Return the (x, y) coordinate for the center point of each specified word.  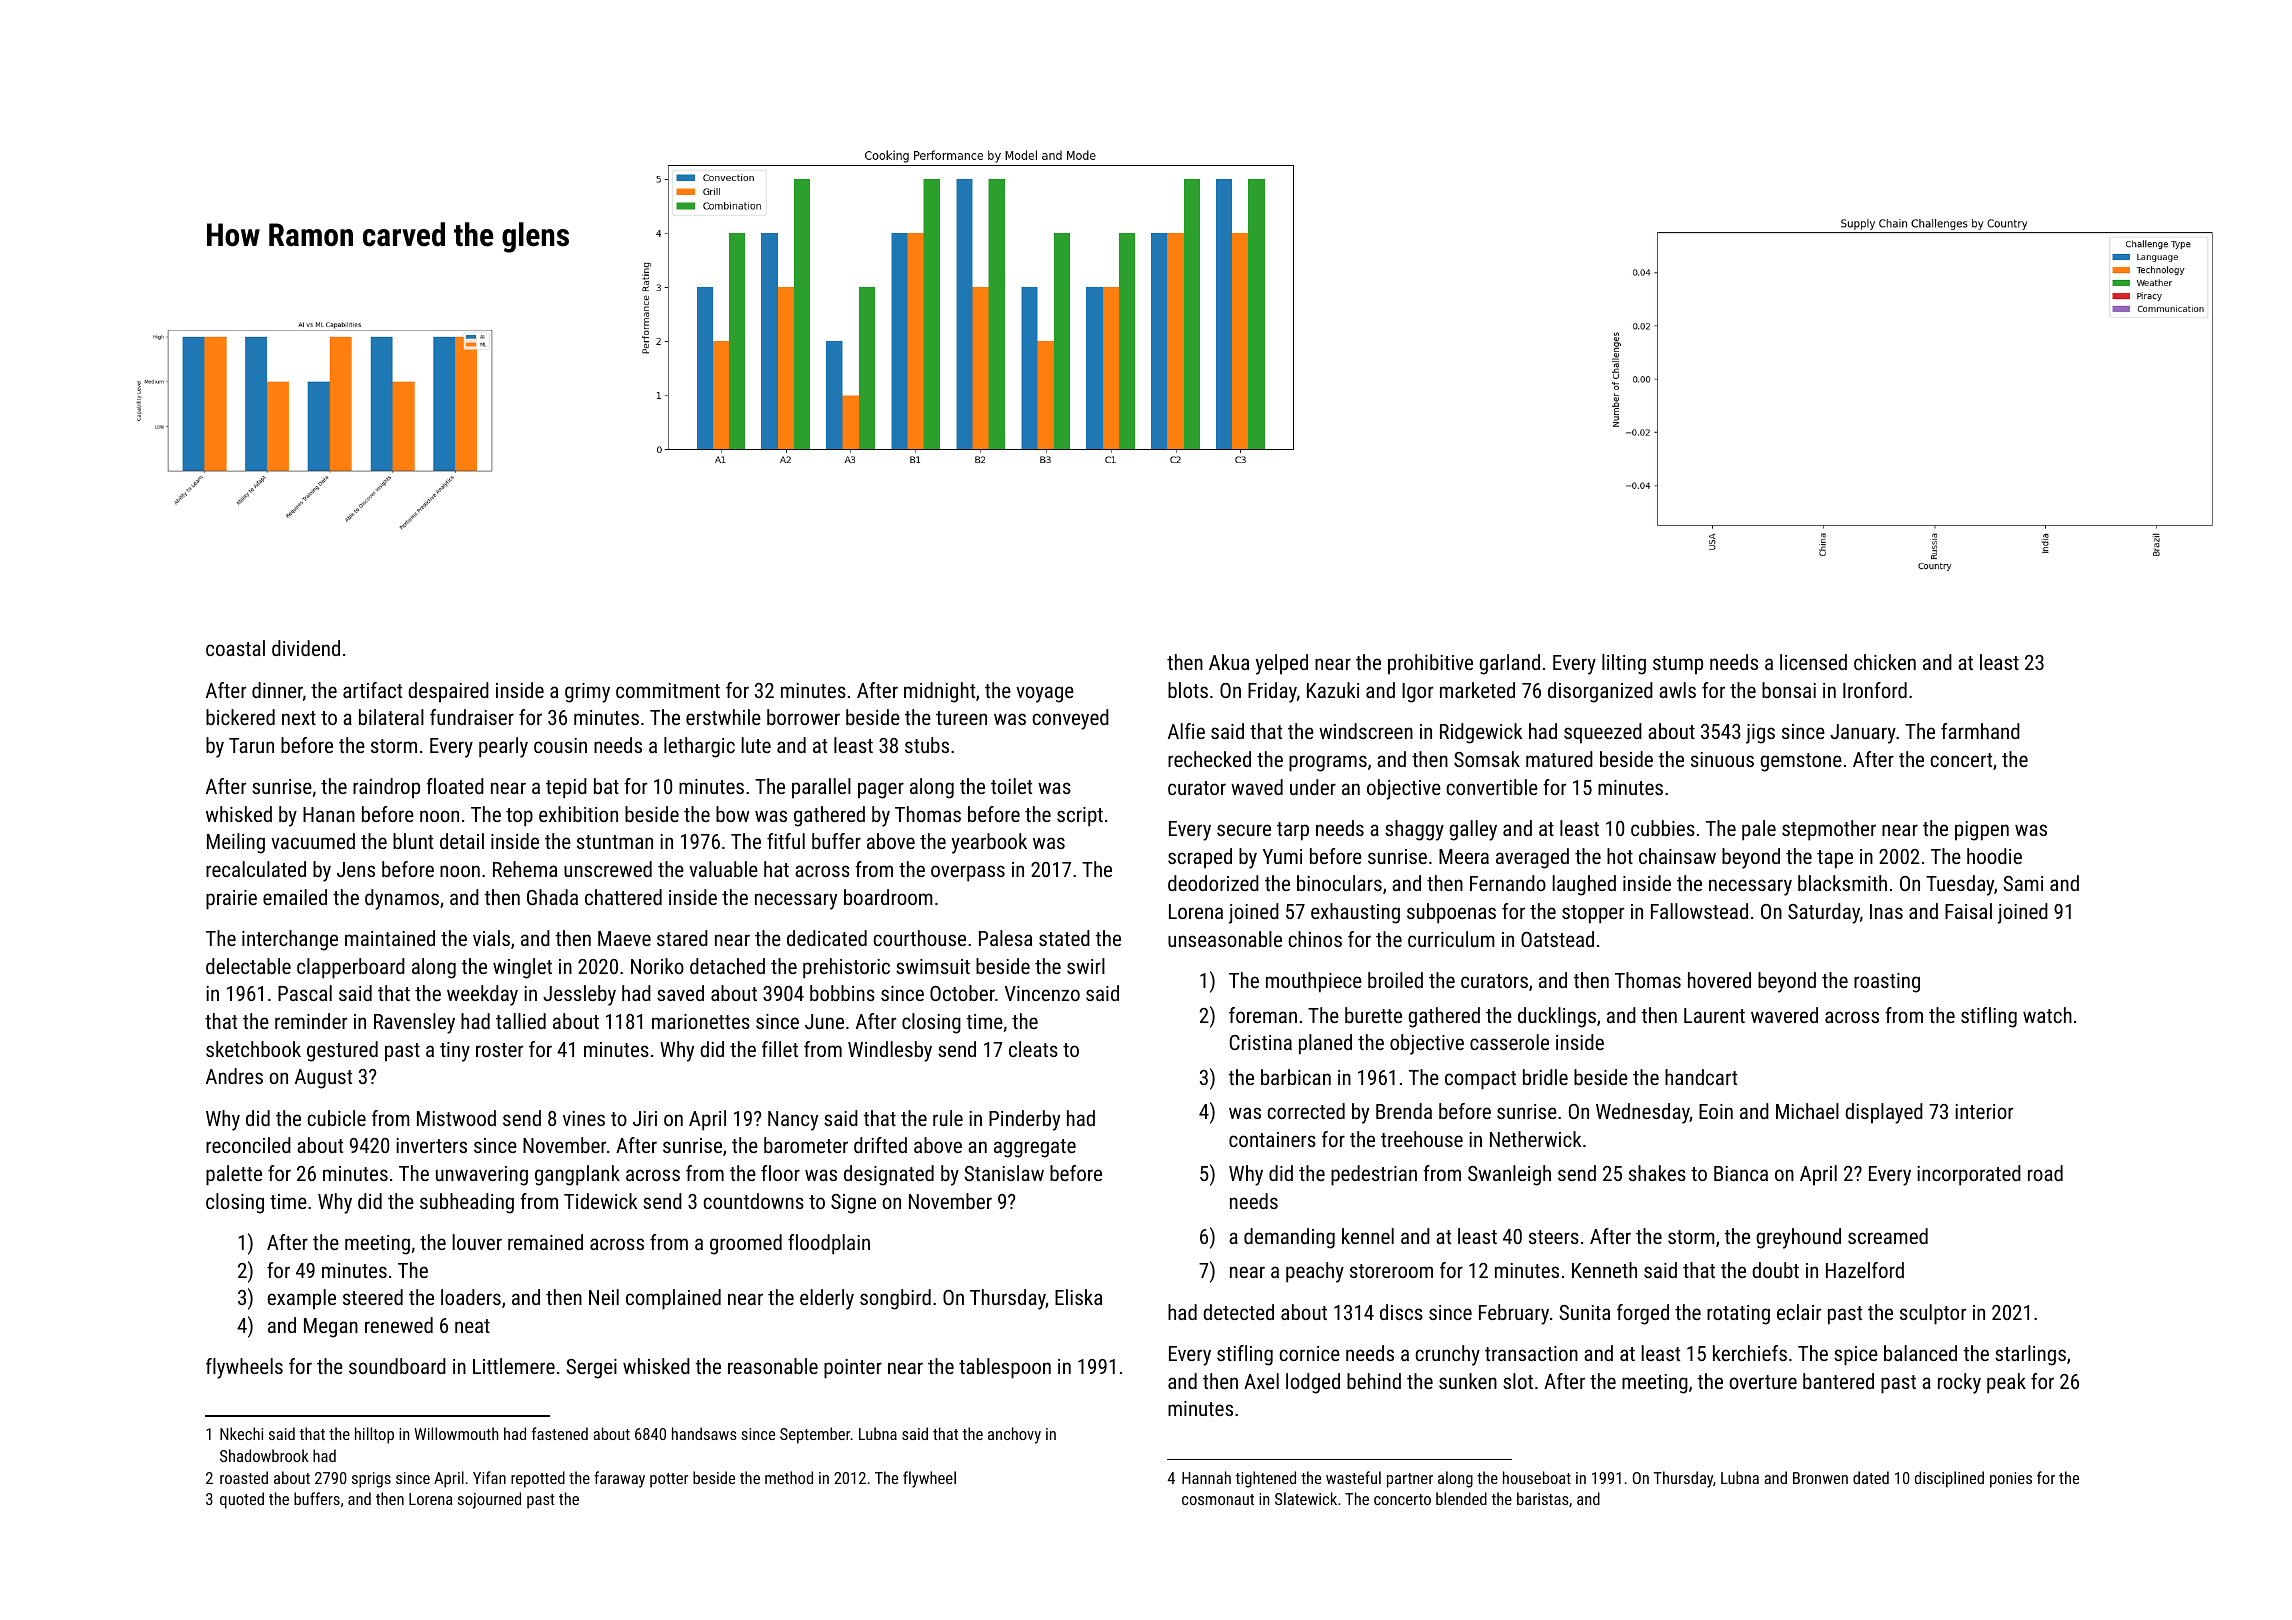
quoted (242, 1500)
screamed (1888, 1236)
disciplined (1949, 1479)
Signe (853, 1204)
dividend (306, 648)
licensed (1813, 662)
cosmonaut (1218, 1499)
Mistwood (456, 1118)
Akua (1229, 662)
